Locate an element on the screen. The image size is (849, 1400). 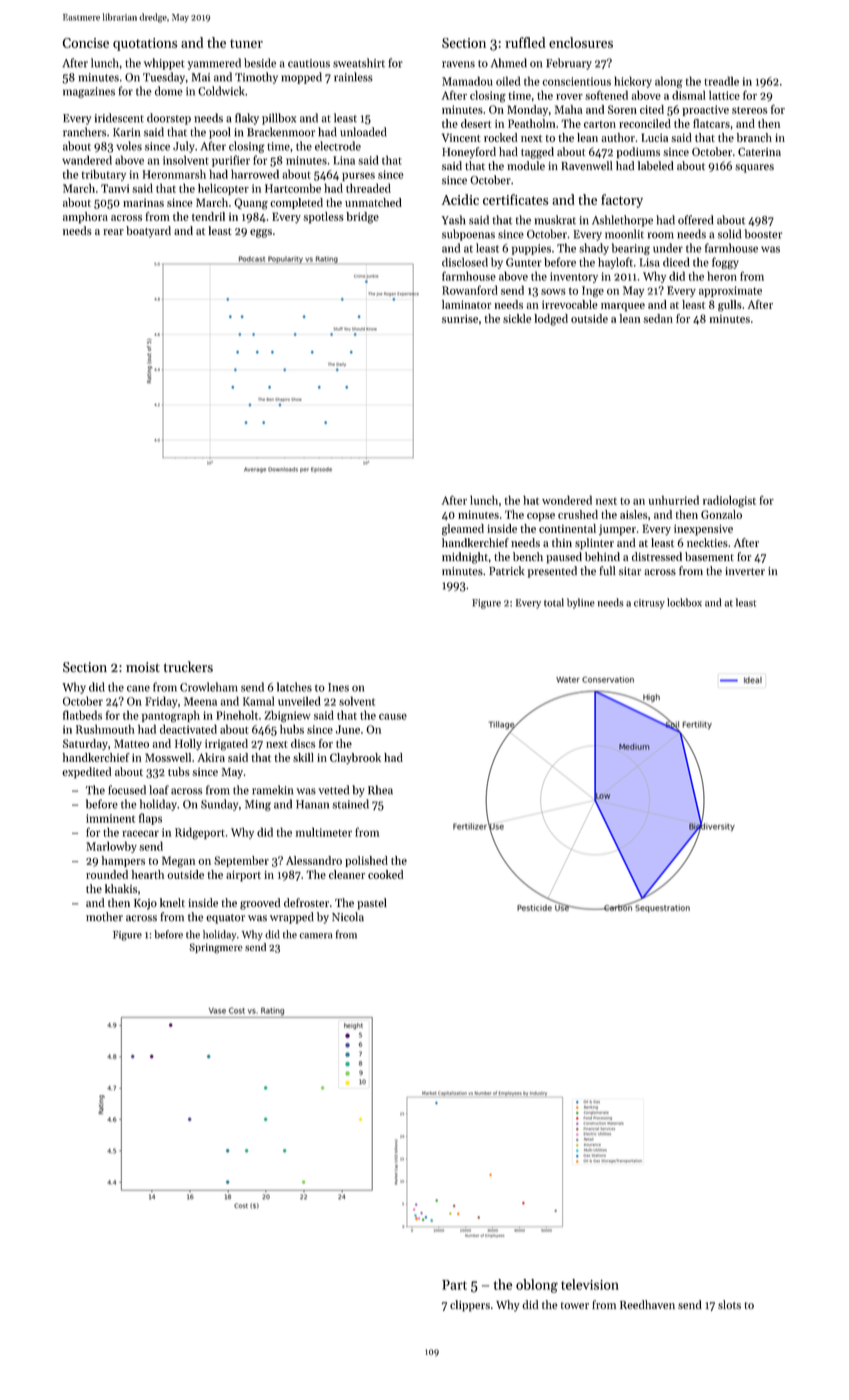
boatyard is located at coordinates (148, 232).
